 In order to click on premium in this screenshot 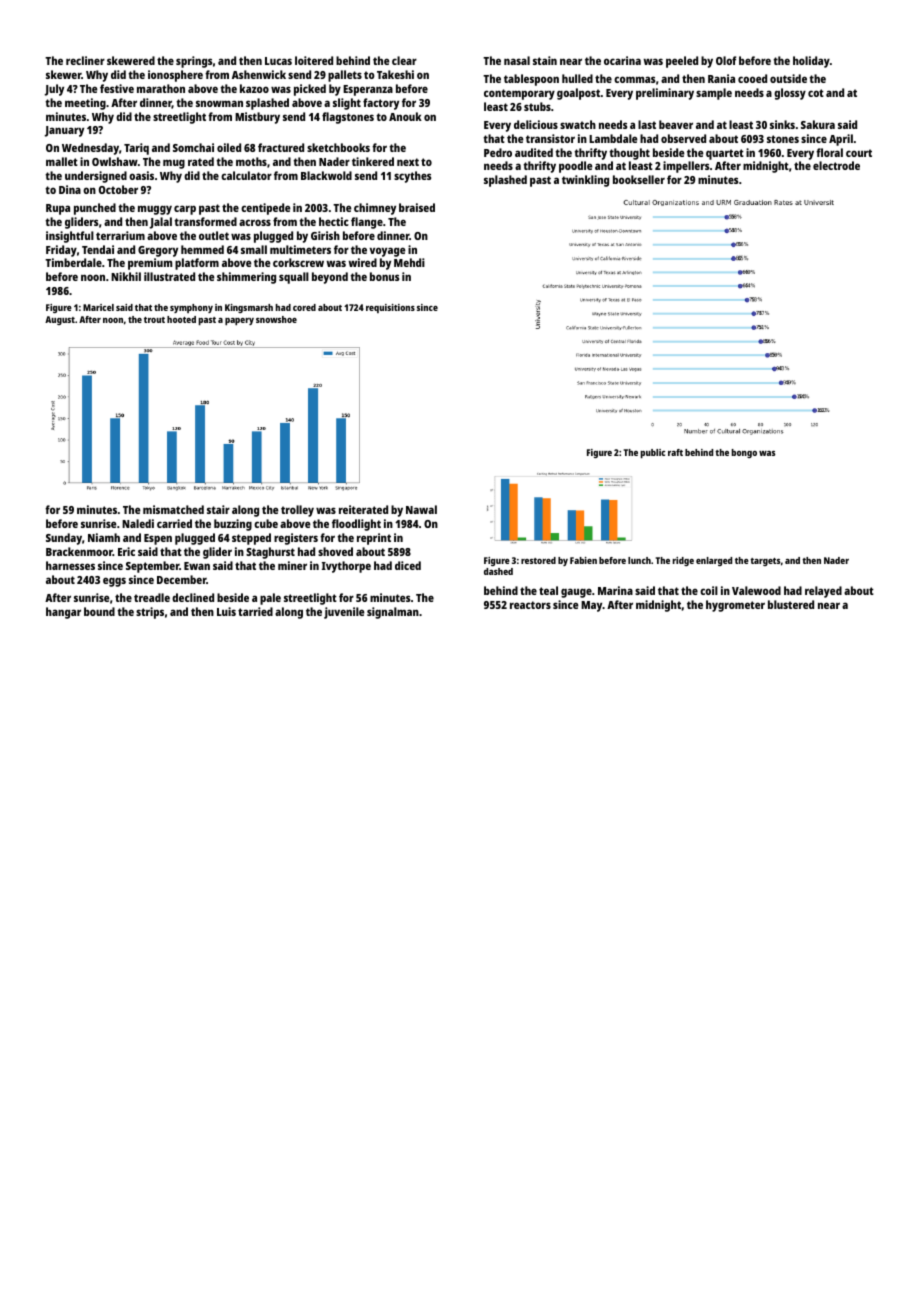, I will do `click(150, 264)`.
